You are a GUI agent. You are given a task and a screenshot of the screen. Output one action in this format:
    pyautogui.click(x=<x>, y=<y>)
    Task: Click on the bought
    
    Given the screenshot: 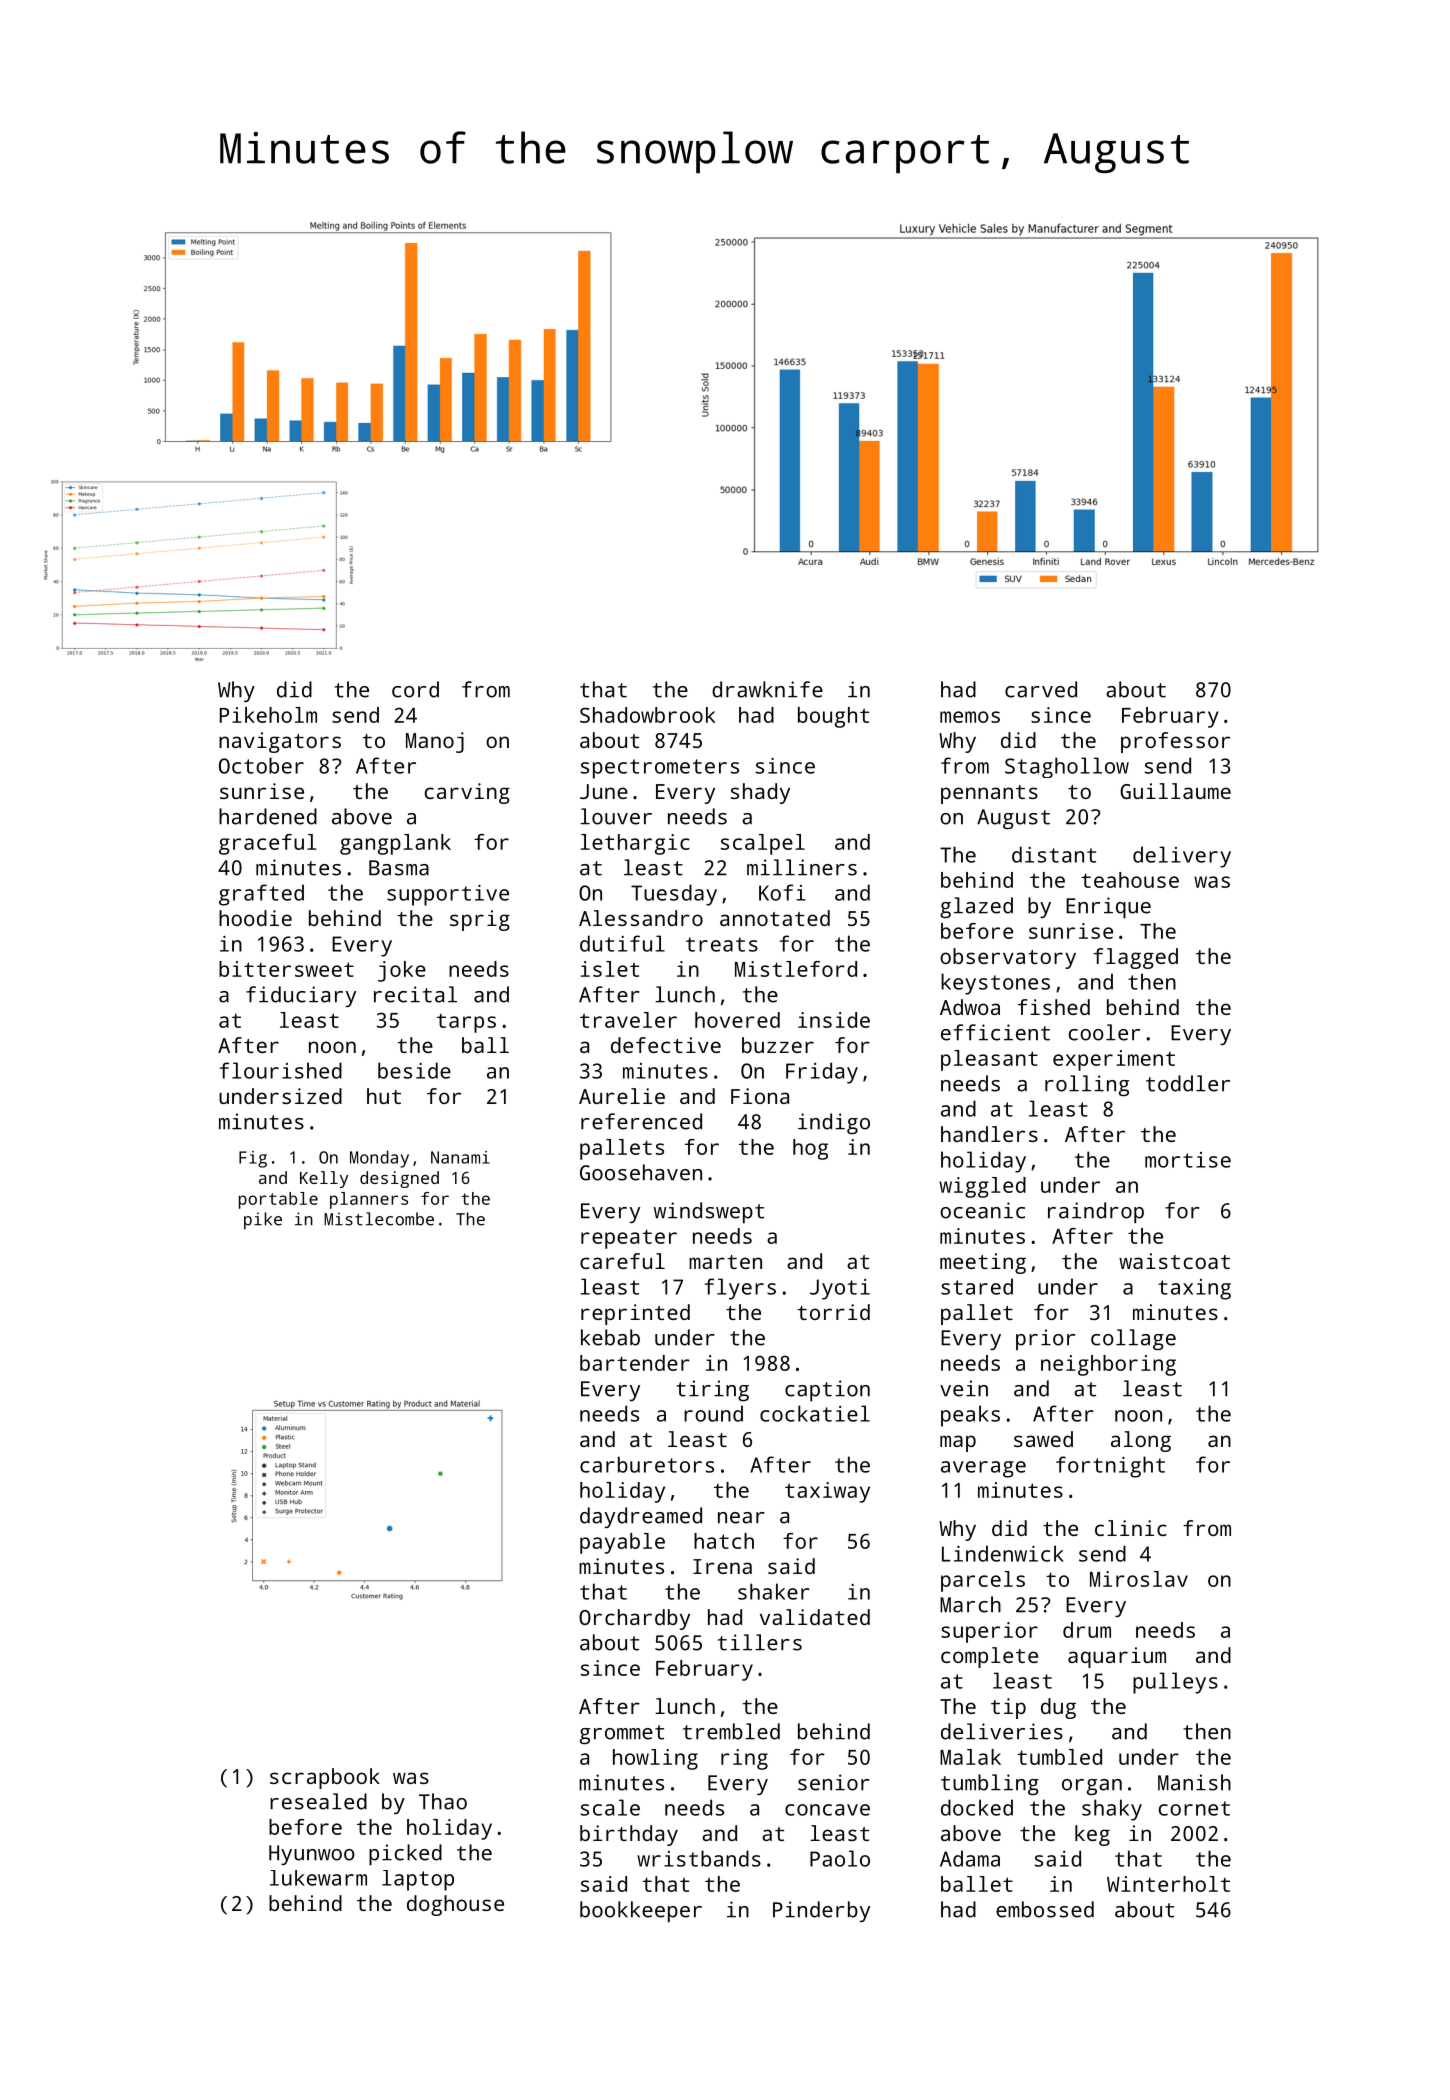 What is the action you would take?
    pyautogui.click(x=833, y=717)
